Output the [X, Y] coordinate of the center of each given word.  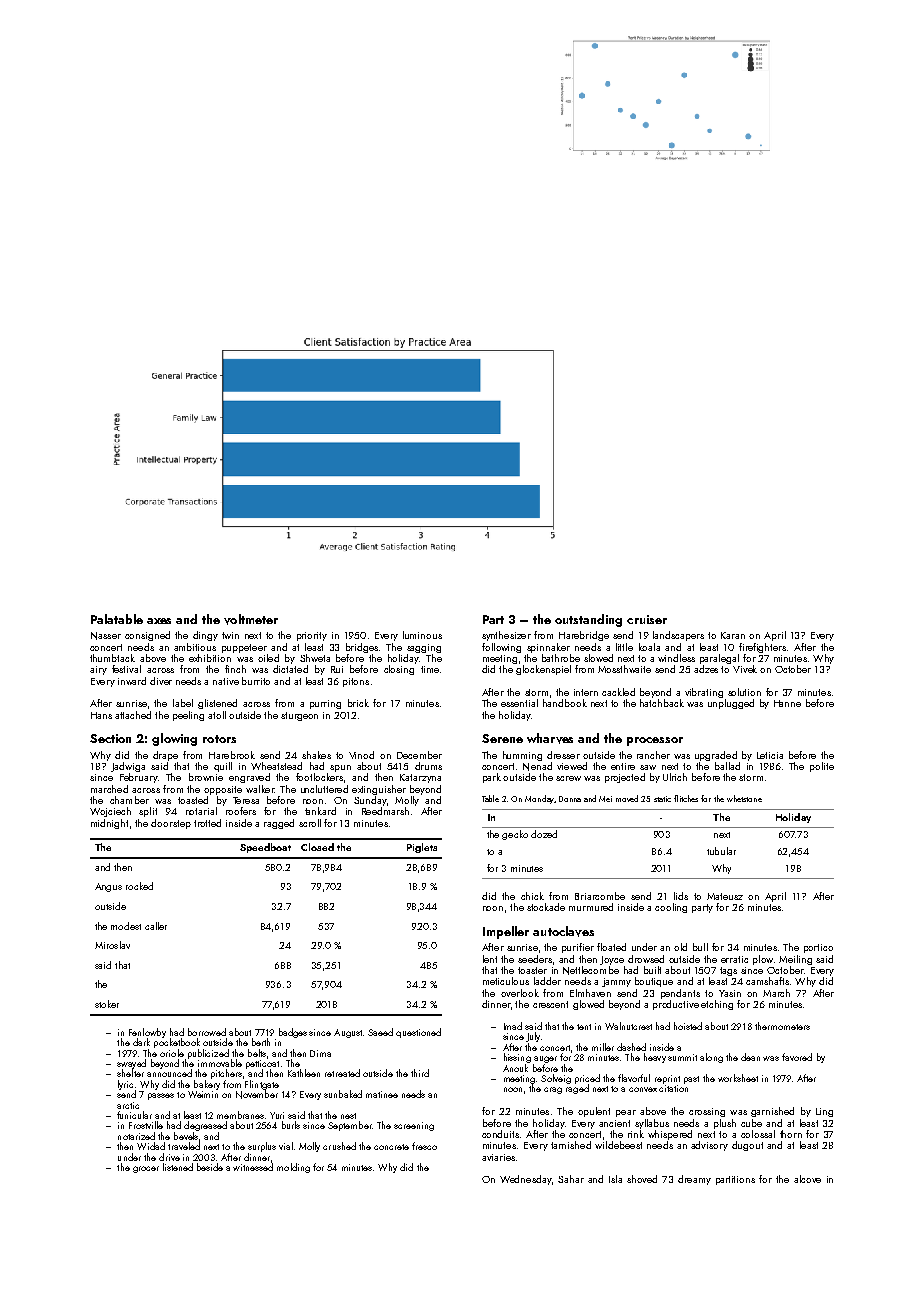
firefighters [762, 648]
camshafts [767, 981]
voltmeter [251, 619]
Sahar [571, 1179]
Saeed [380, 1032]
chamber [129, 800]
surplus [262, 1147]
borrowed [207, 1032]
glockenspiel [543, 670]
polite [822, 767]
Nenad [537, 766]
